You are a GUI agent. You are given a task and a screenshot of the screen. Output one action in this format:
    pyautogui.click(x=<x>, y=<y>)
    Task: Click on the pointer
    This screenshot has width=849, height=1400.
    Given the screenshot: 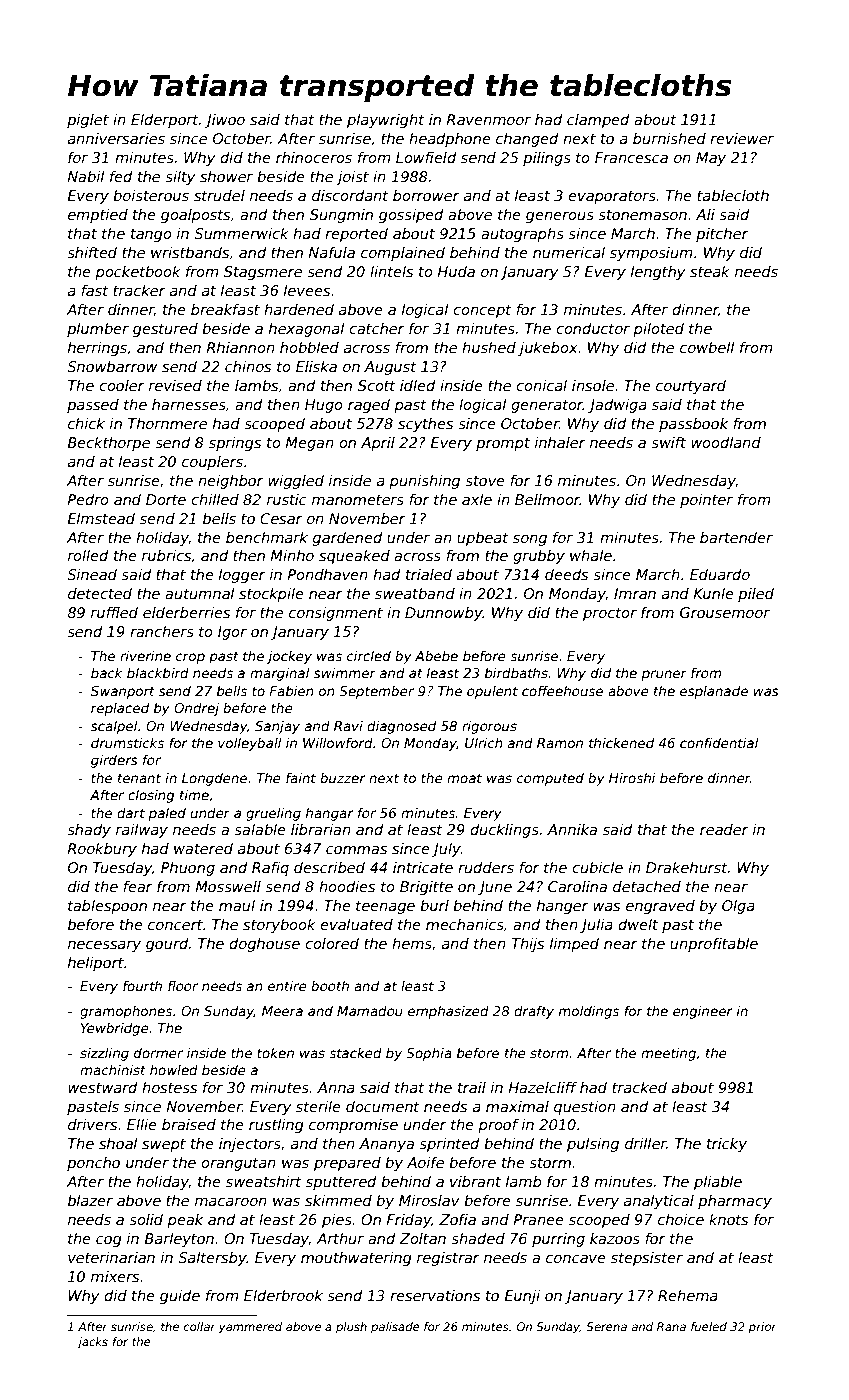 What is the action you would take?
    pyautogui.click(x=706, y=501)
